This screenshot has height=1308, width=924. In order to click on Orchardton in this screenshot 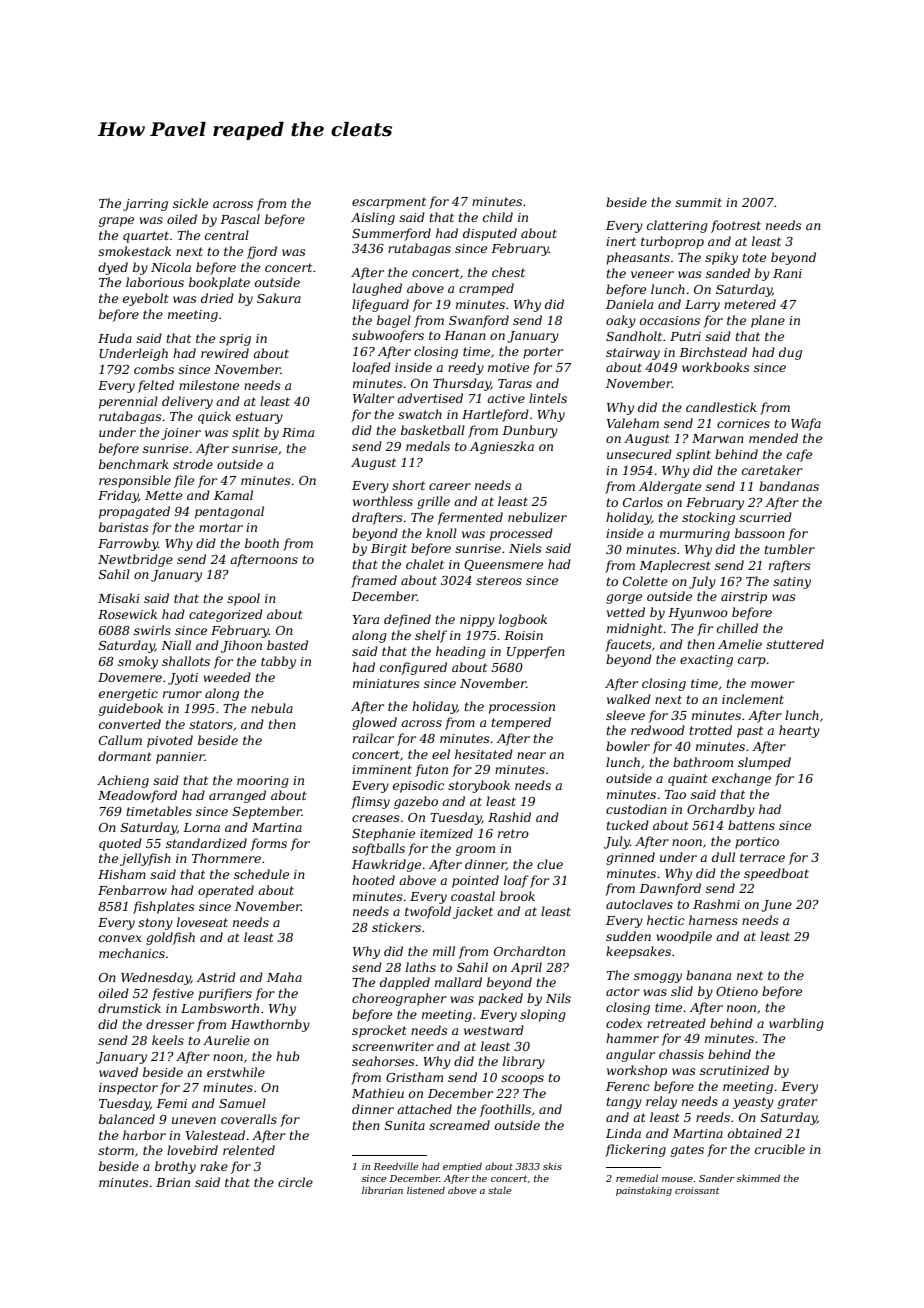, I will do `click(529, 951)`.
